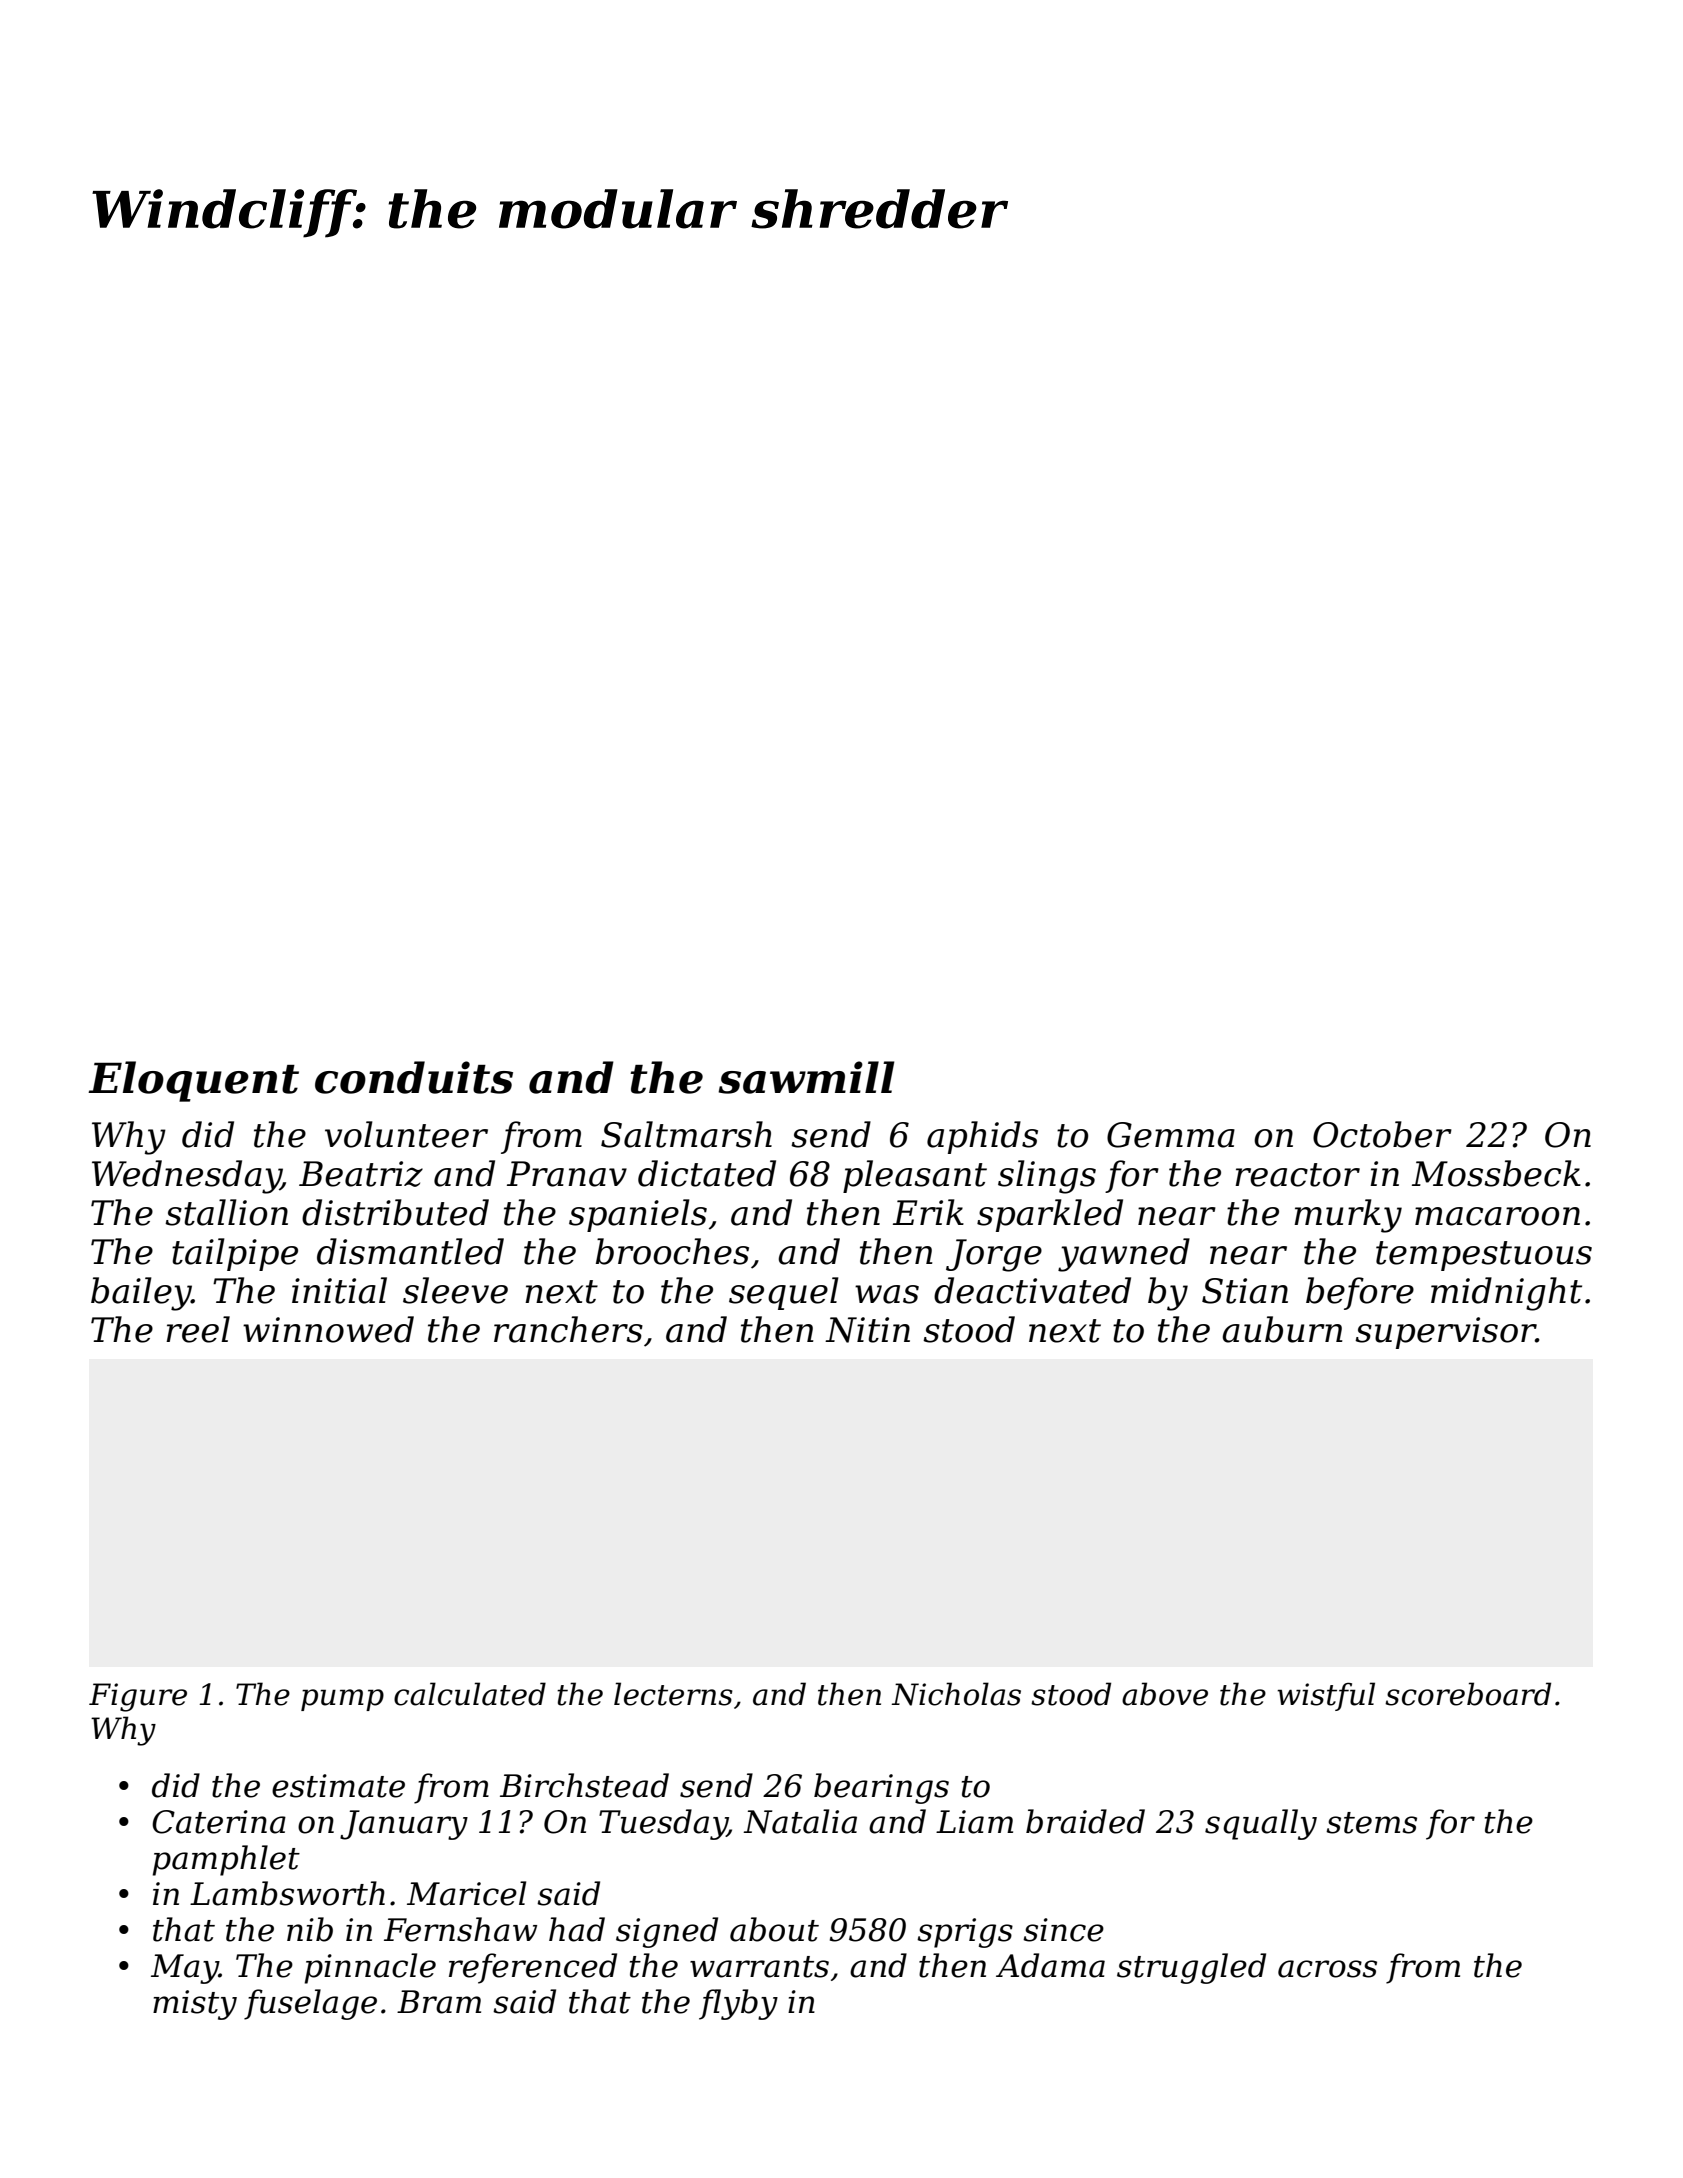 Image resolution: width=1683 pixels, height=2178 pixels. Describe the element at coordinates (867, 1330) in the screenshot. I see `Nitin` at that location.
